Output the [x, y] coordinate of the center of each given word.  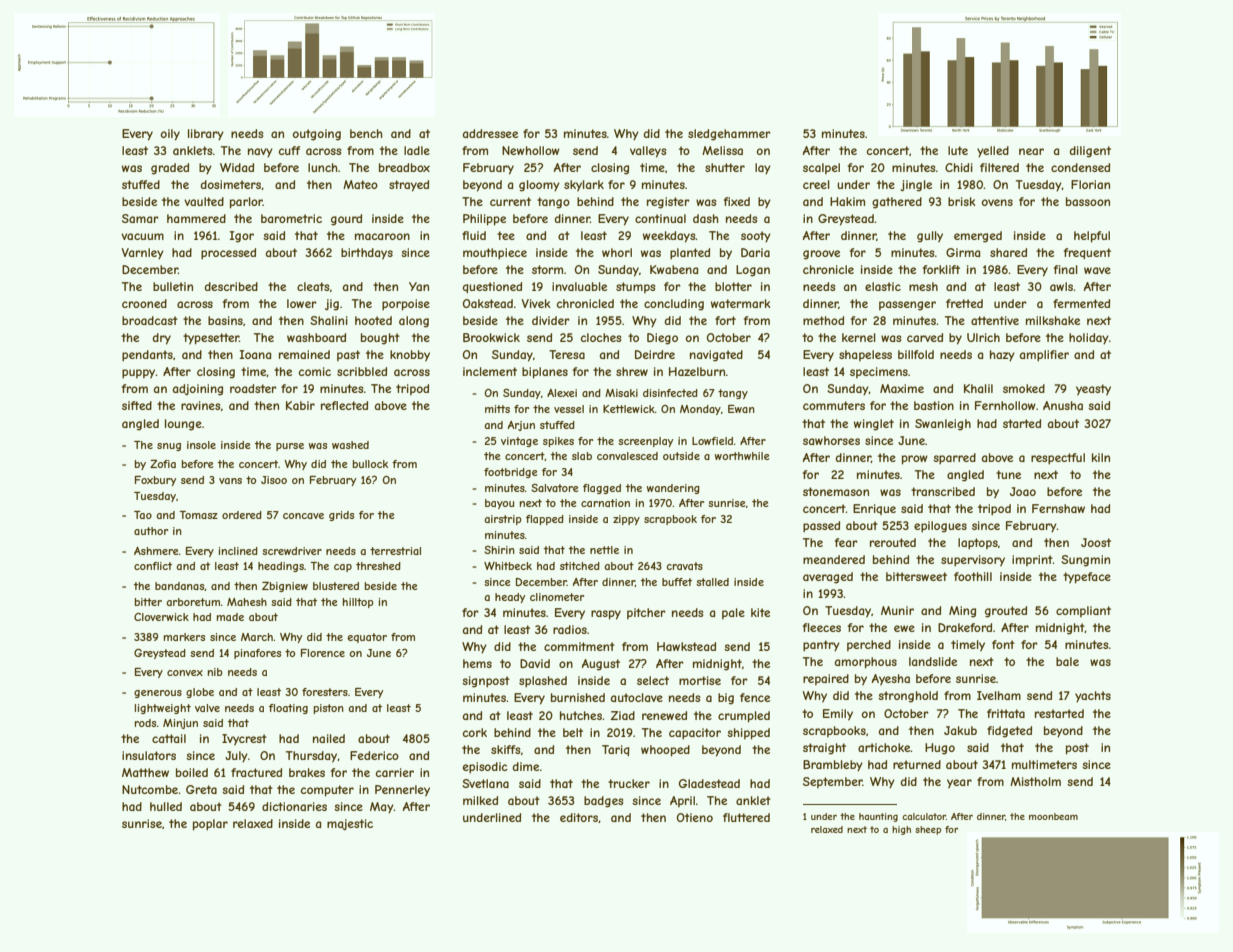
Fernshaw [1058, 508]
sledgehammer [729, 135]
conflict [153, 566]
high [901, 830]
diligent [1090, 152]
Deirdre [655, 354]
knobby [410, 356]
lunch [323, 167]
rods [145, 723]
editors [579, 817]
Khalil [978, 388]
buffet [677, 582]
